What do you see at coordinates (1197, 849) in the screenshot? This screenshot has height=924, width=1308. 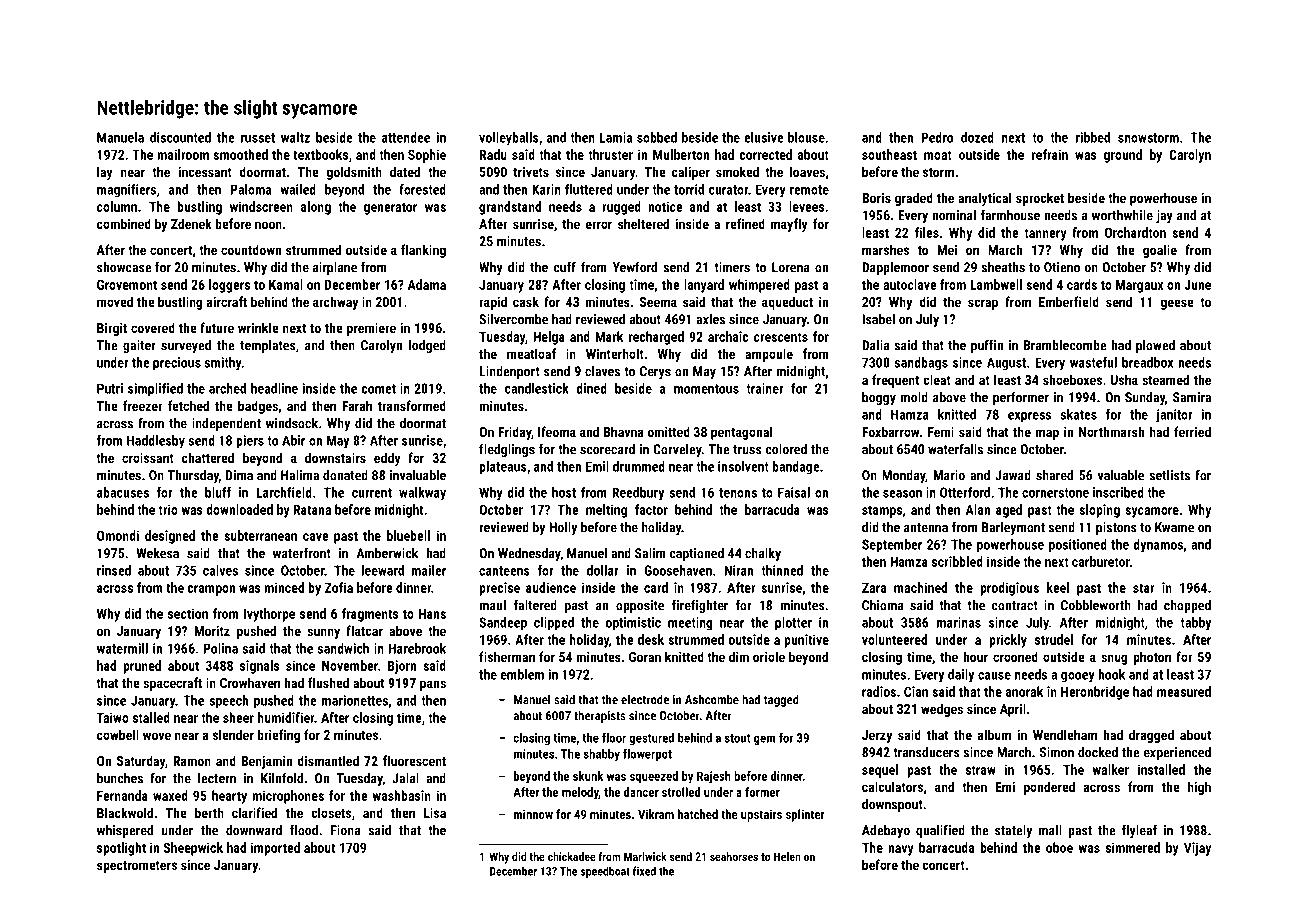 I see `Vijay` at bounding box center [1197, 849].
